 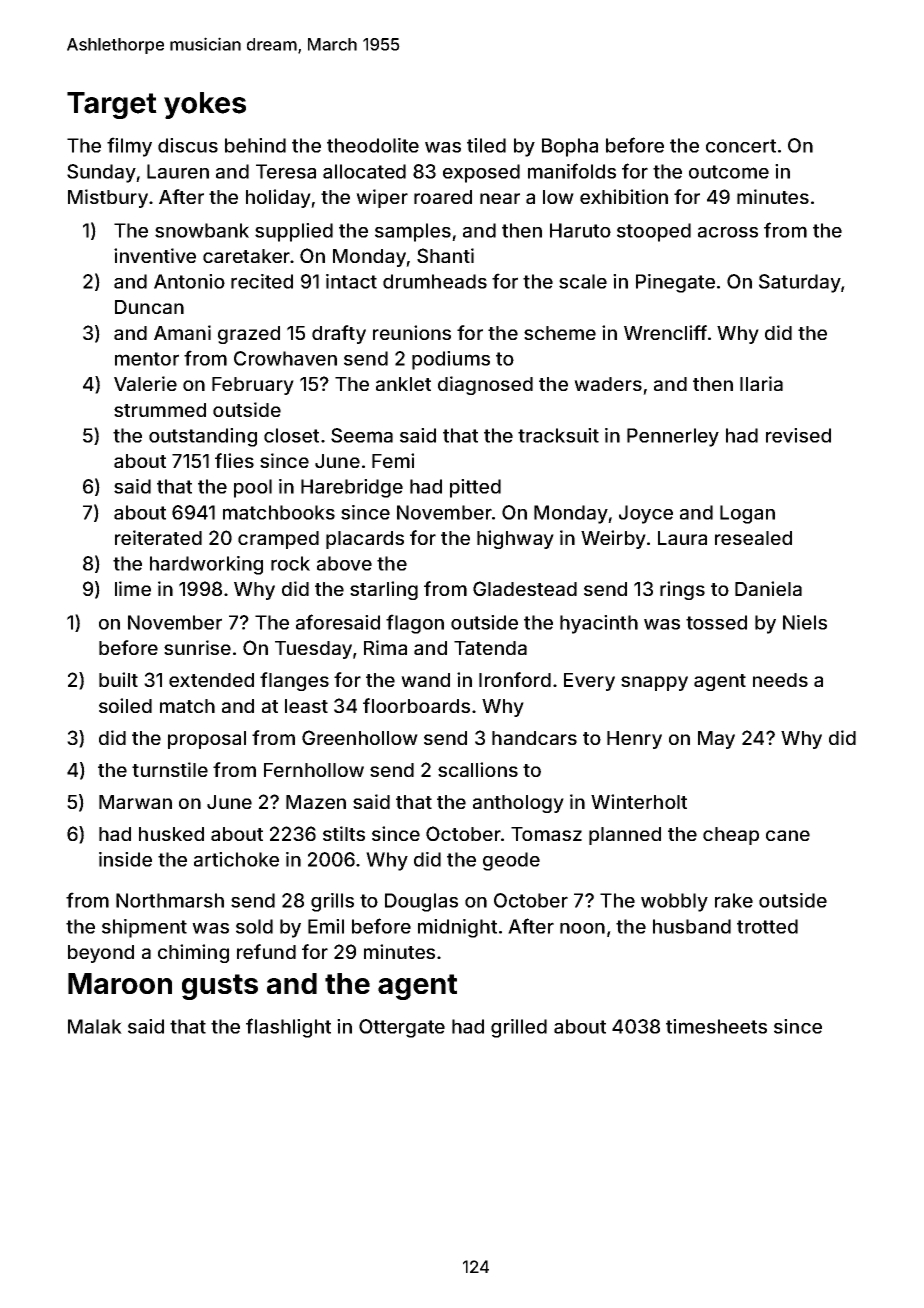 I want to click on Malak, so click(x=95, y=1026).
